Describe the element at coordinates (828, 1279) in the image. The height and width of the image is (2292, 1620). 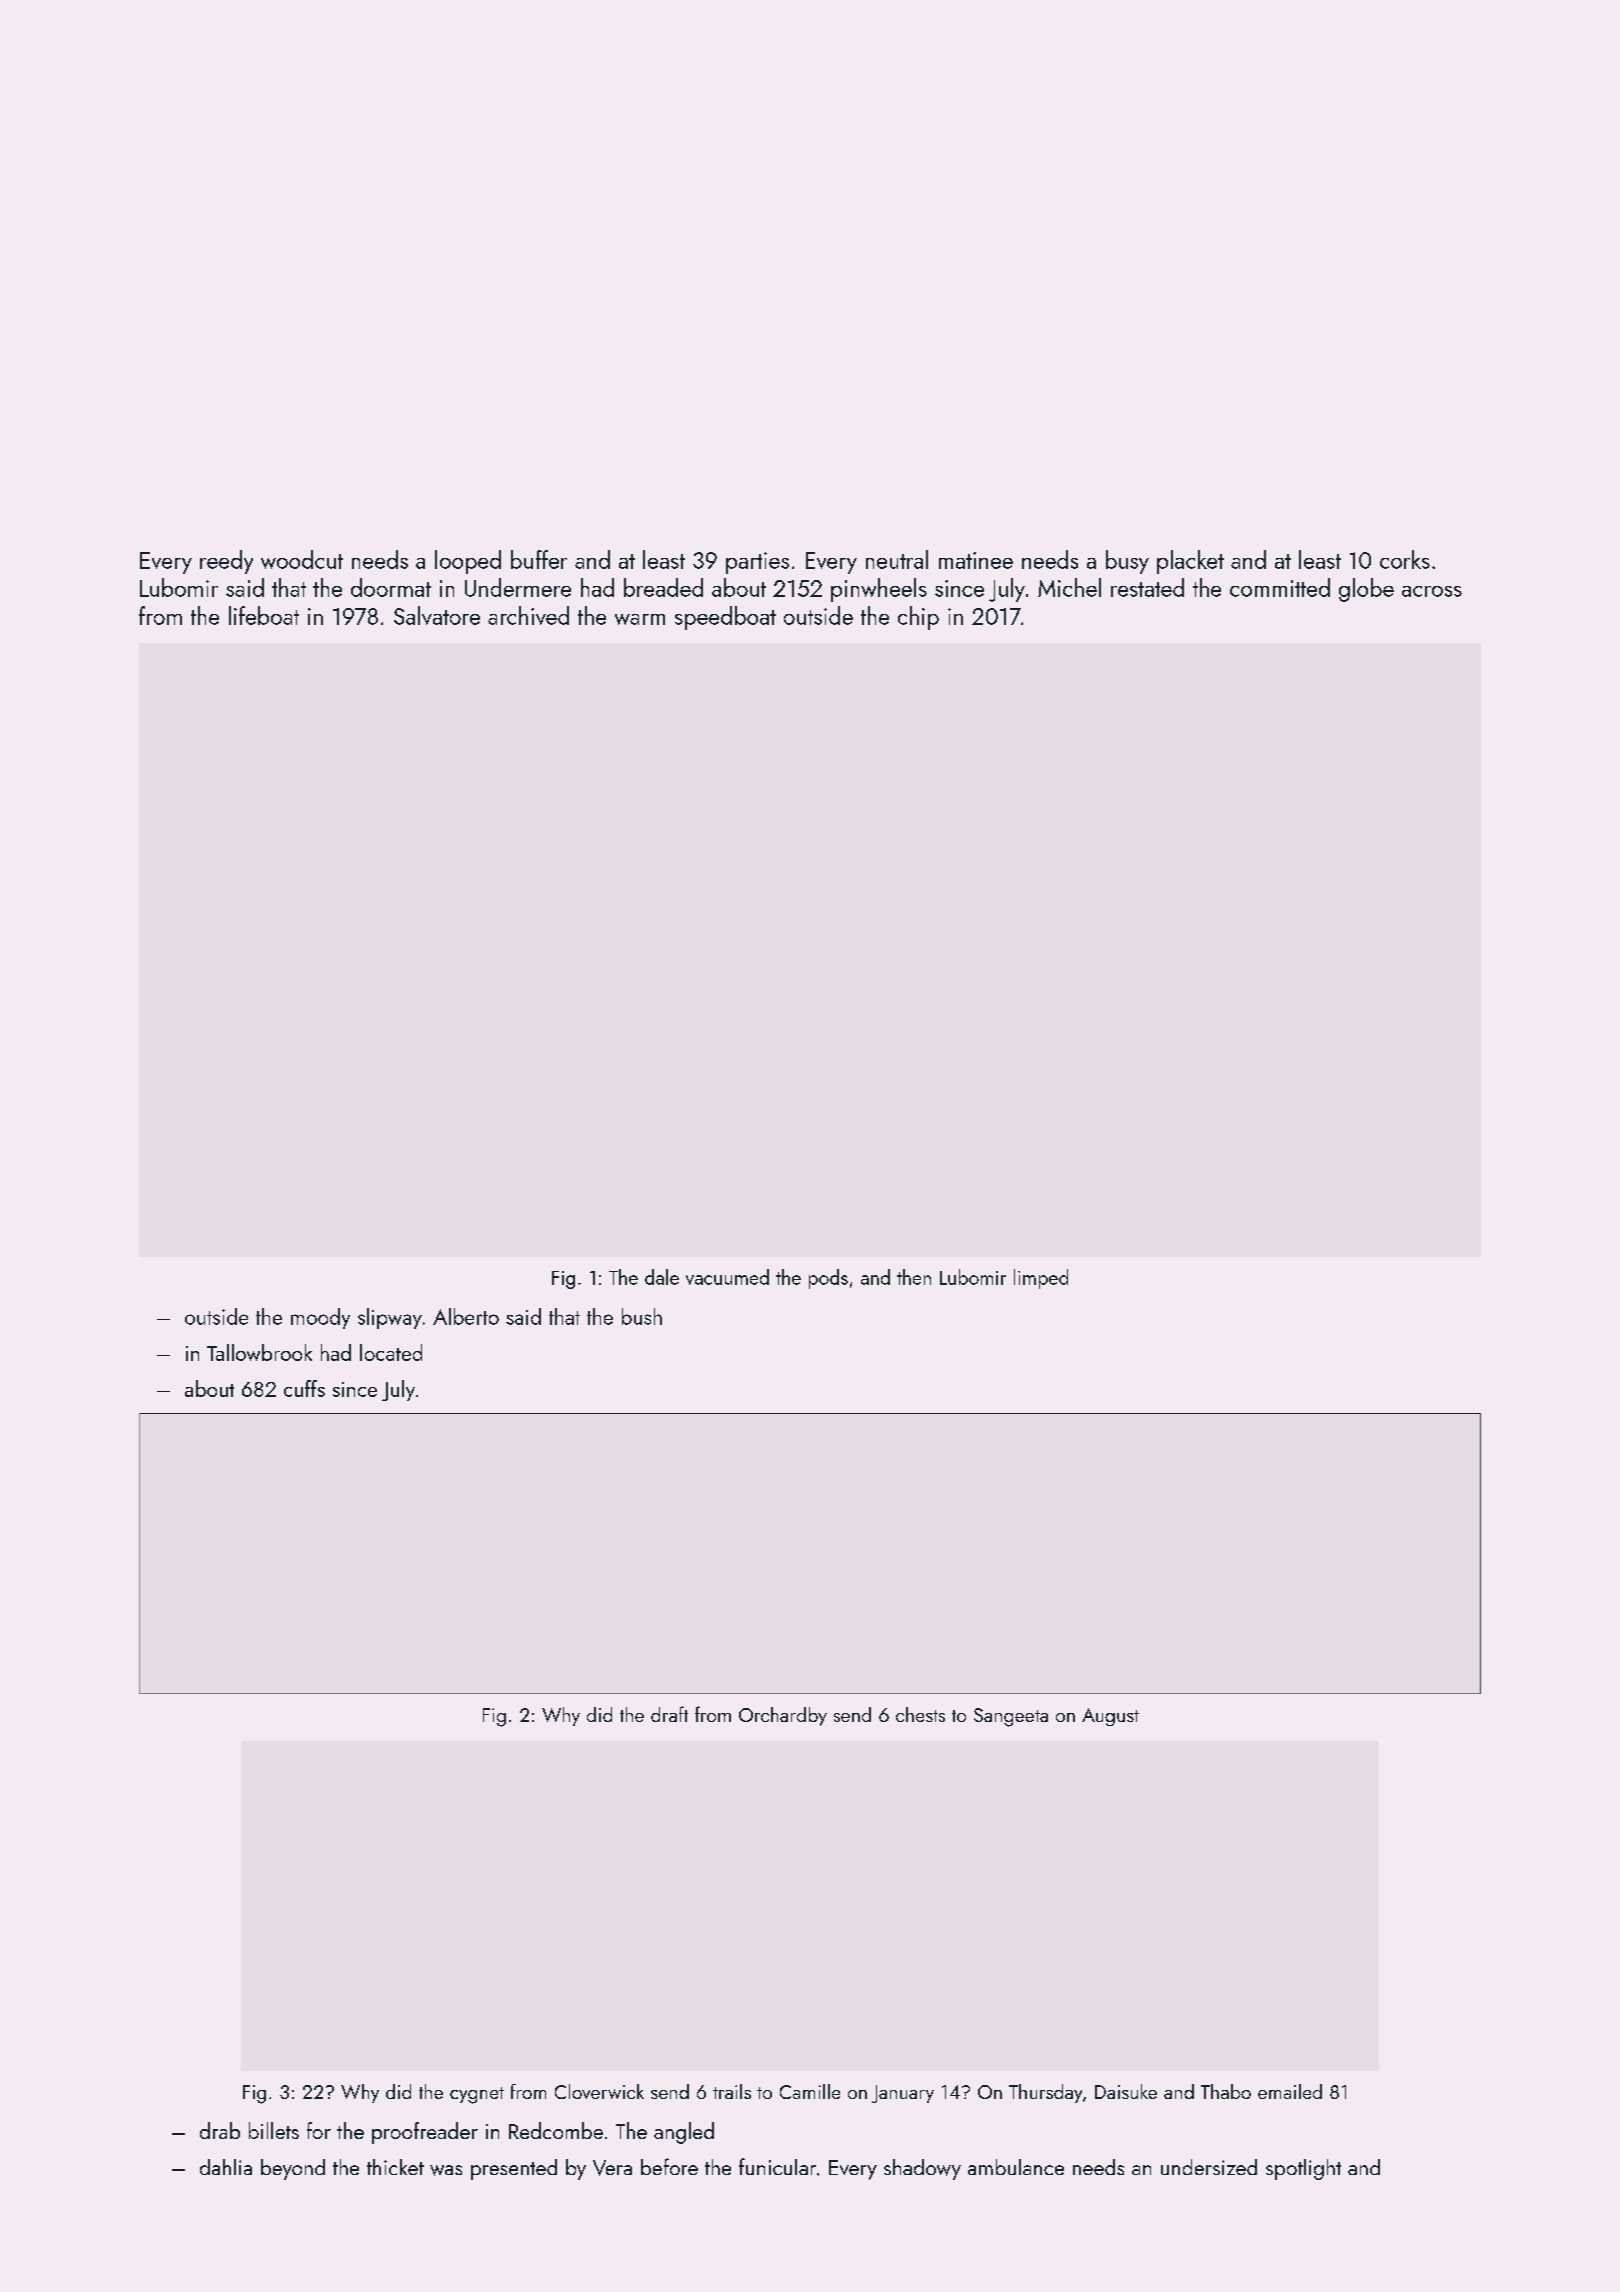
I see `pods` at that location.
